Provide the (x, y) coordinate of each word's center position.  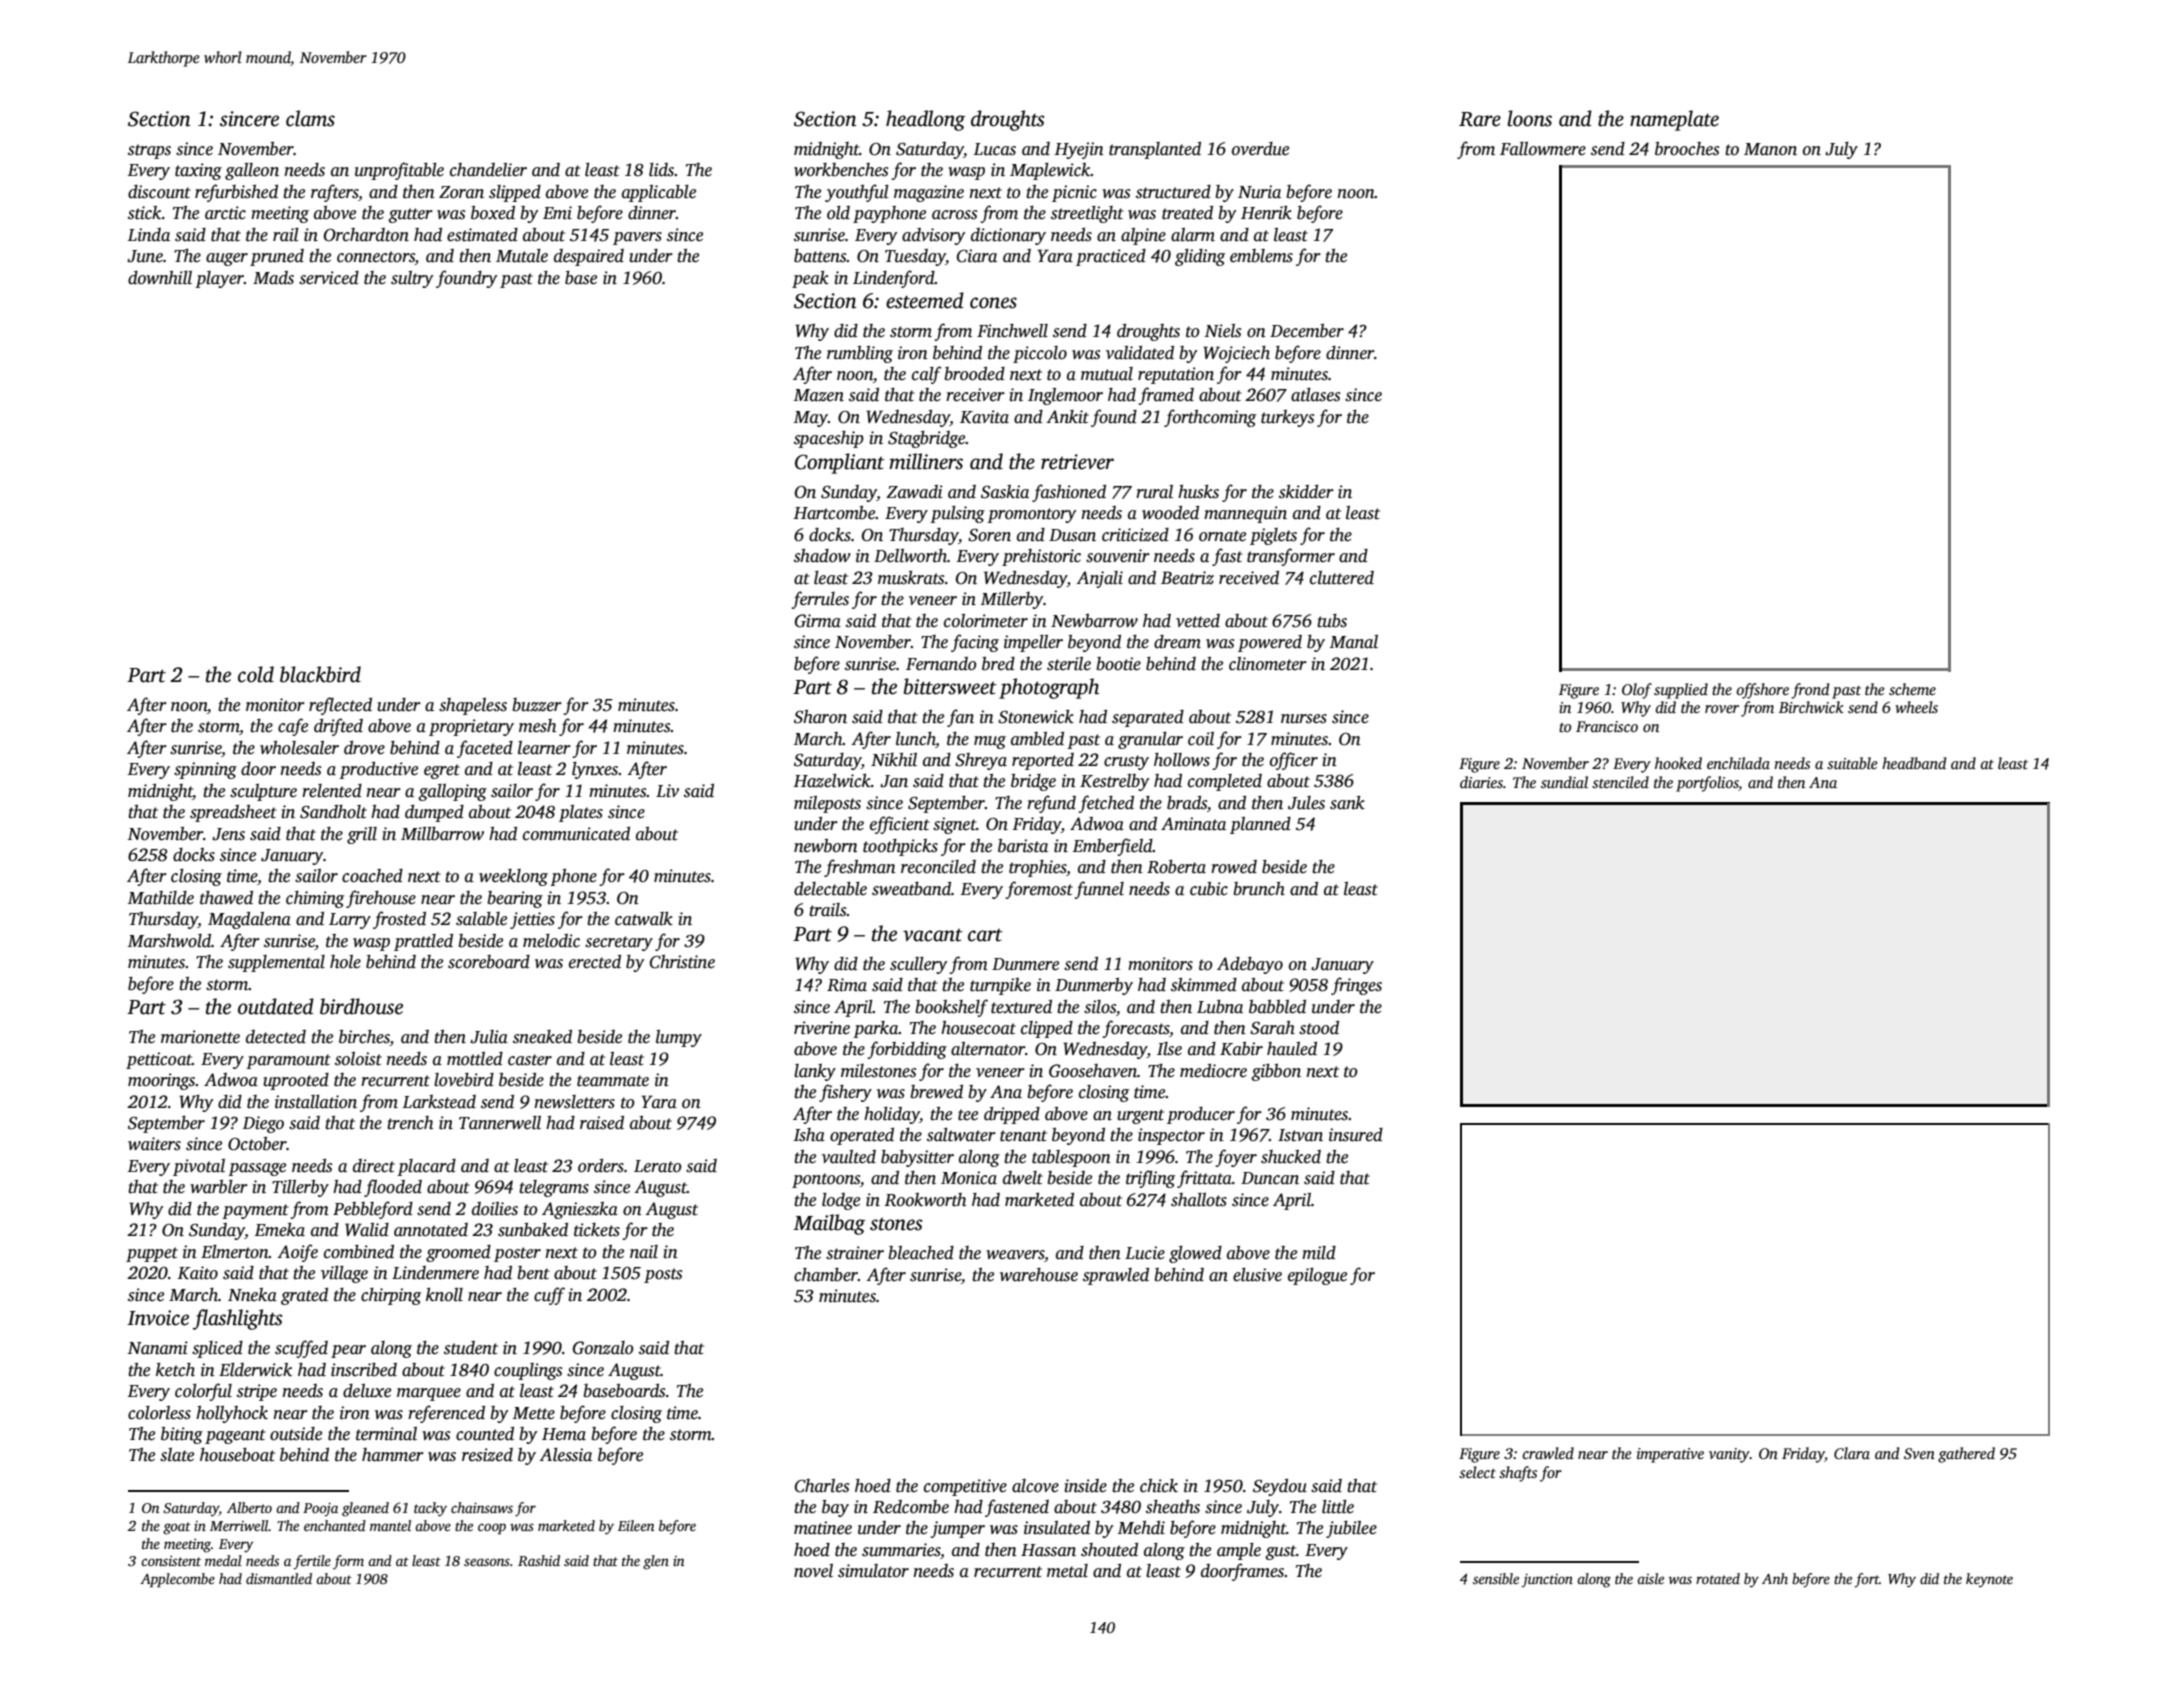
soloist (358, 1059)
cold (256, 674)
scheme (1912, 689)
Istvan (1300, 1135)
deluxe (367, 1391)
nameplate (1674, 120)
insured (1356, 1135)
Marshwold (169, 941)
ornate (1222, 536)
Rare (1480, 119)
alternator (988, 1049)
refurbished (236, 193)
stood (1319, 1028)
